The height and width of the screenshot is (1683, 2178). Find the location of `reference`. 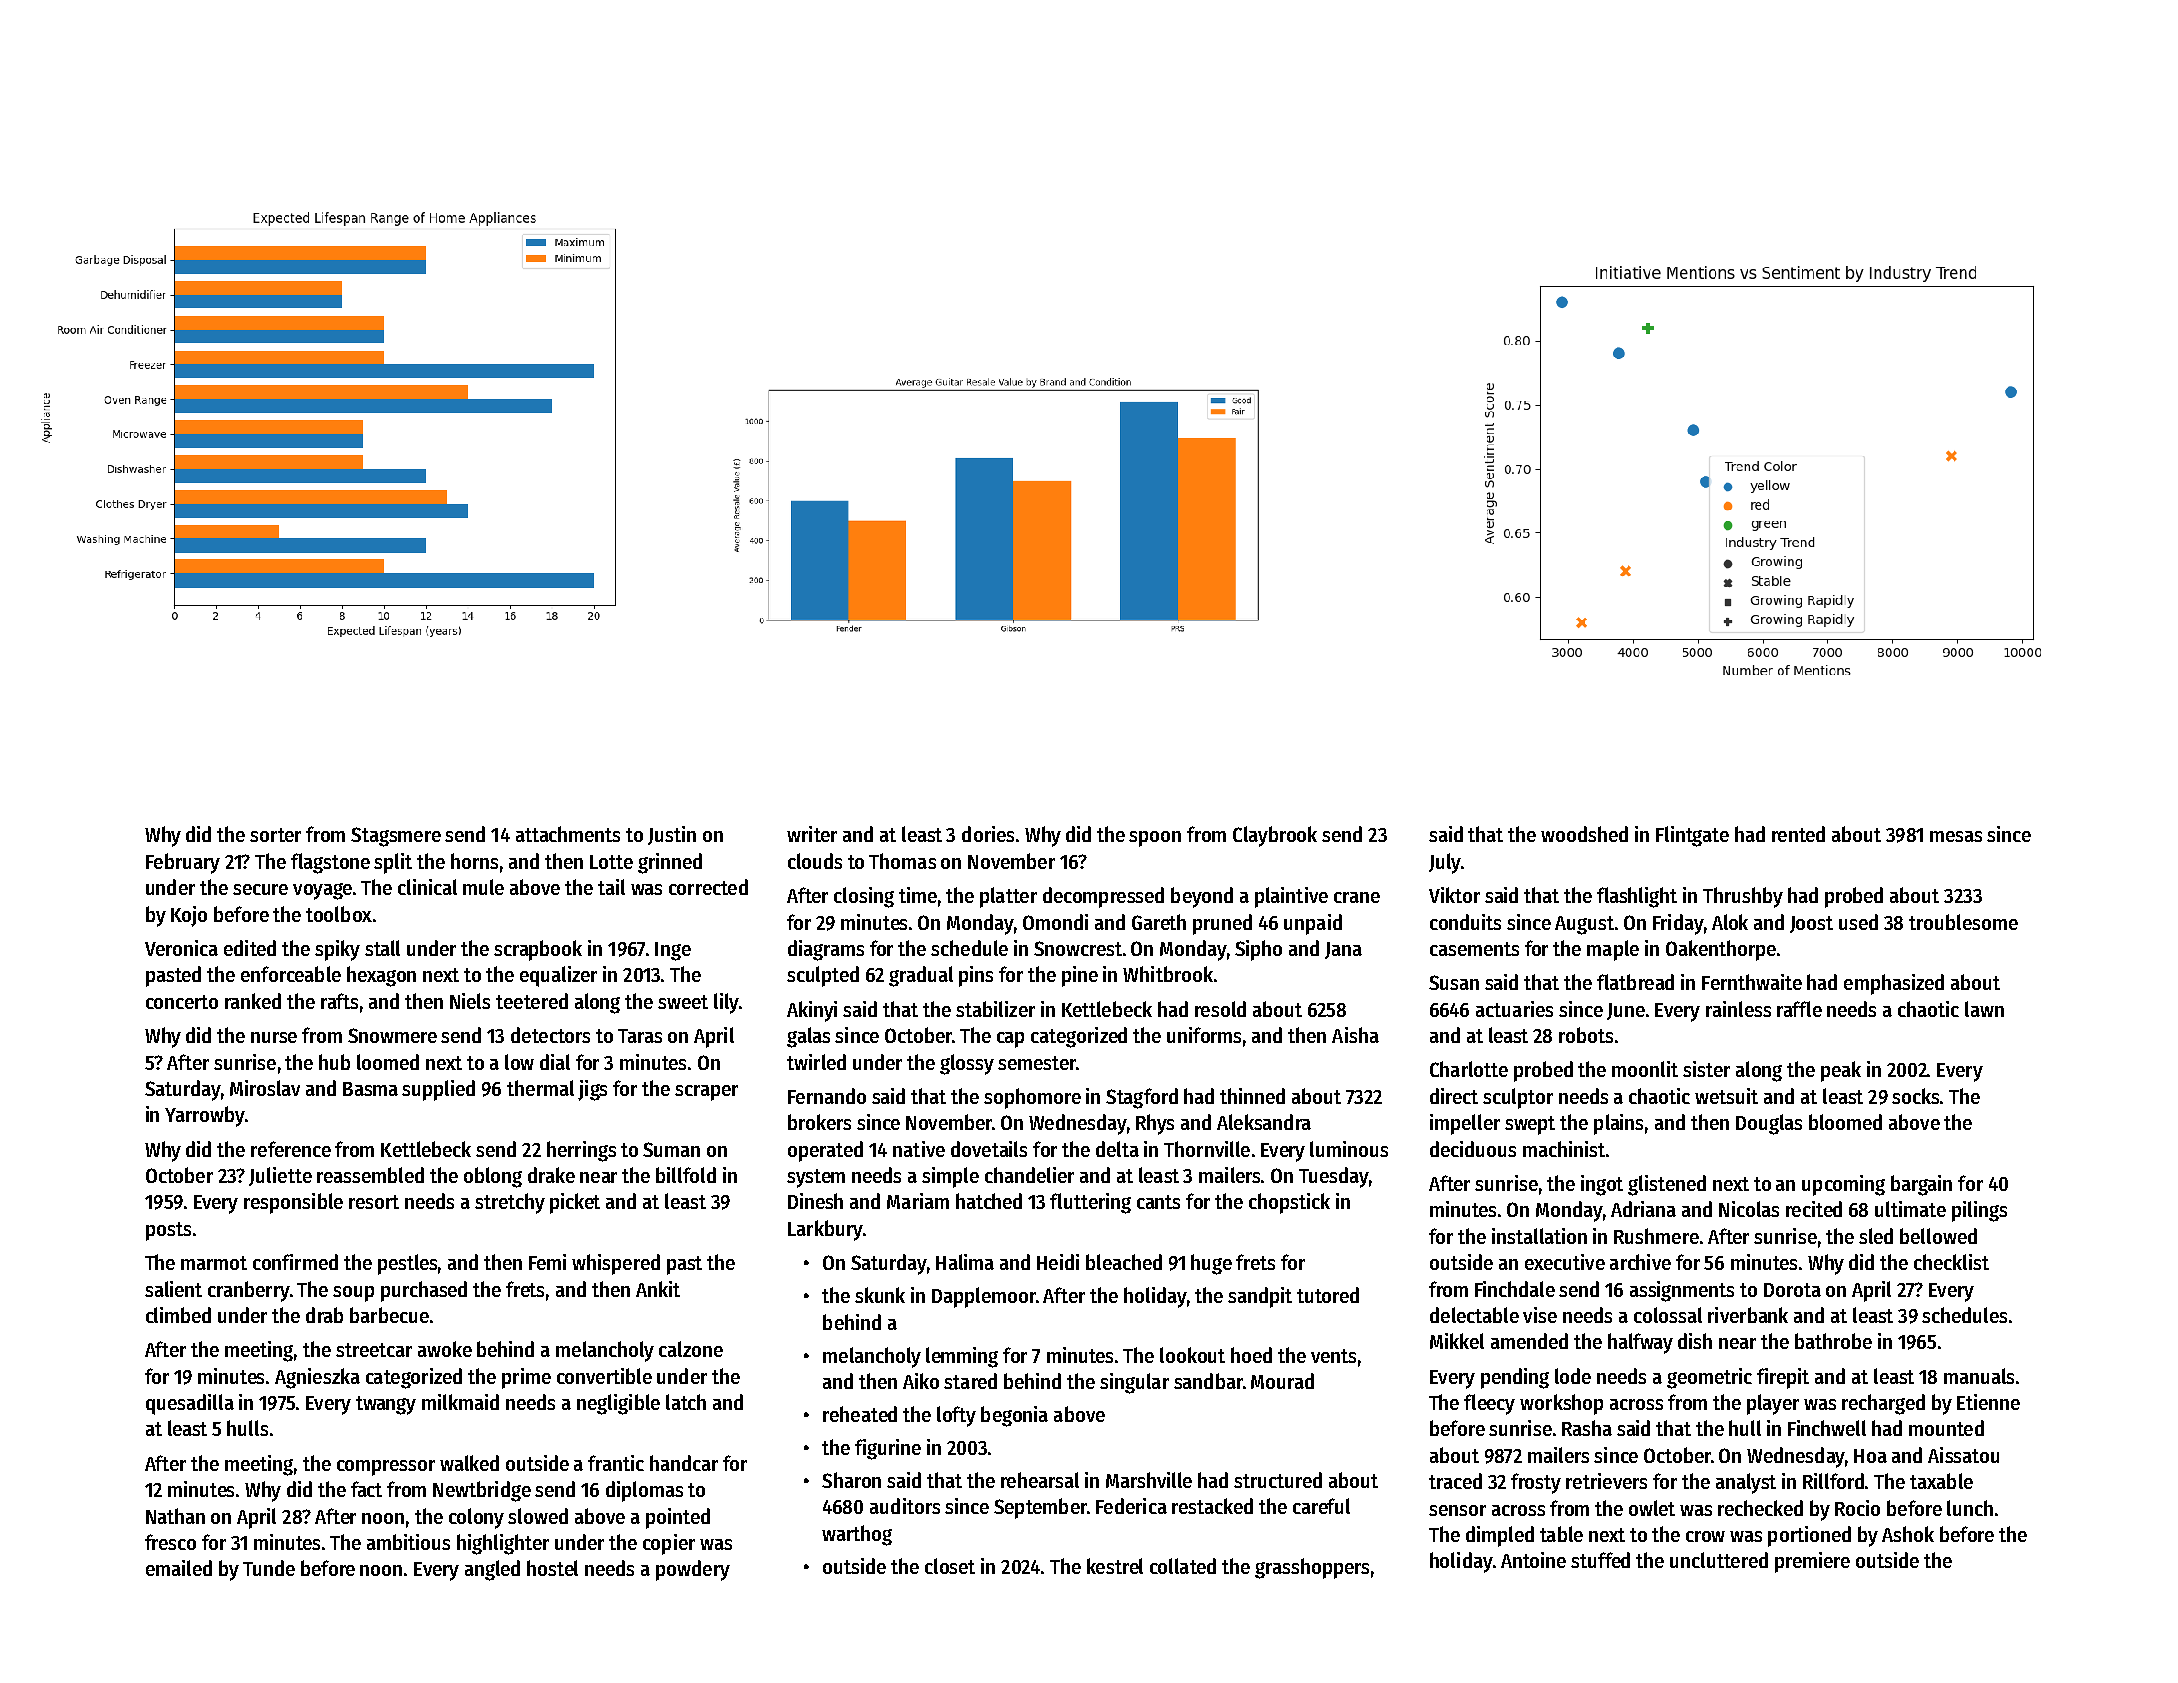

reference is located at coordinates (291, 1149).
